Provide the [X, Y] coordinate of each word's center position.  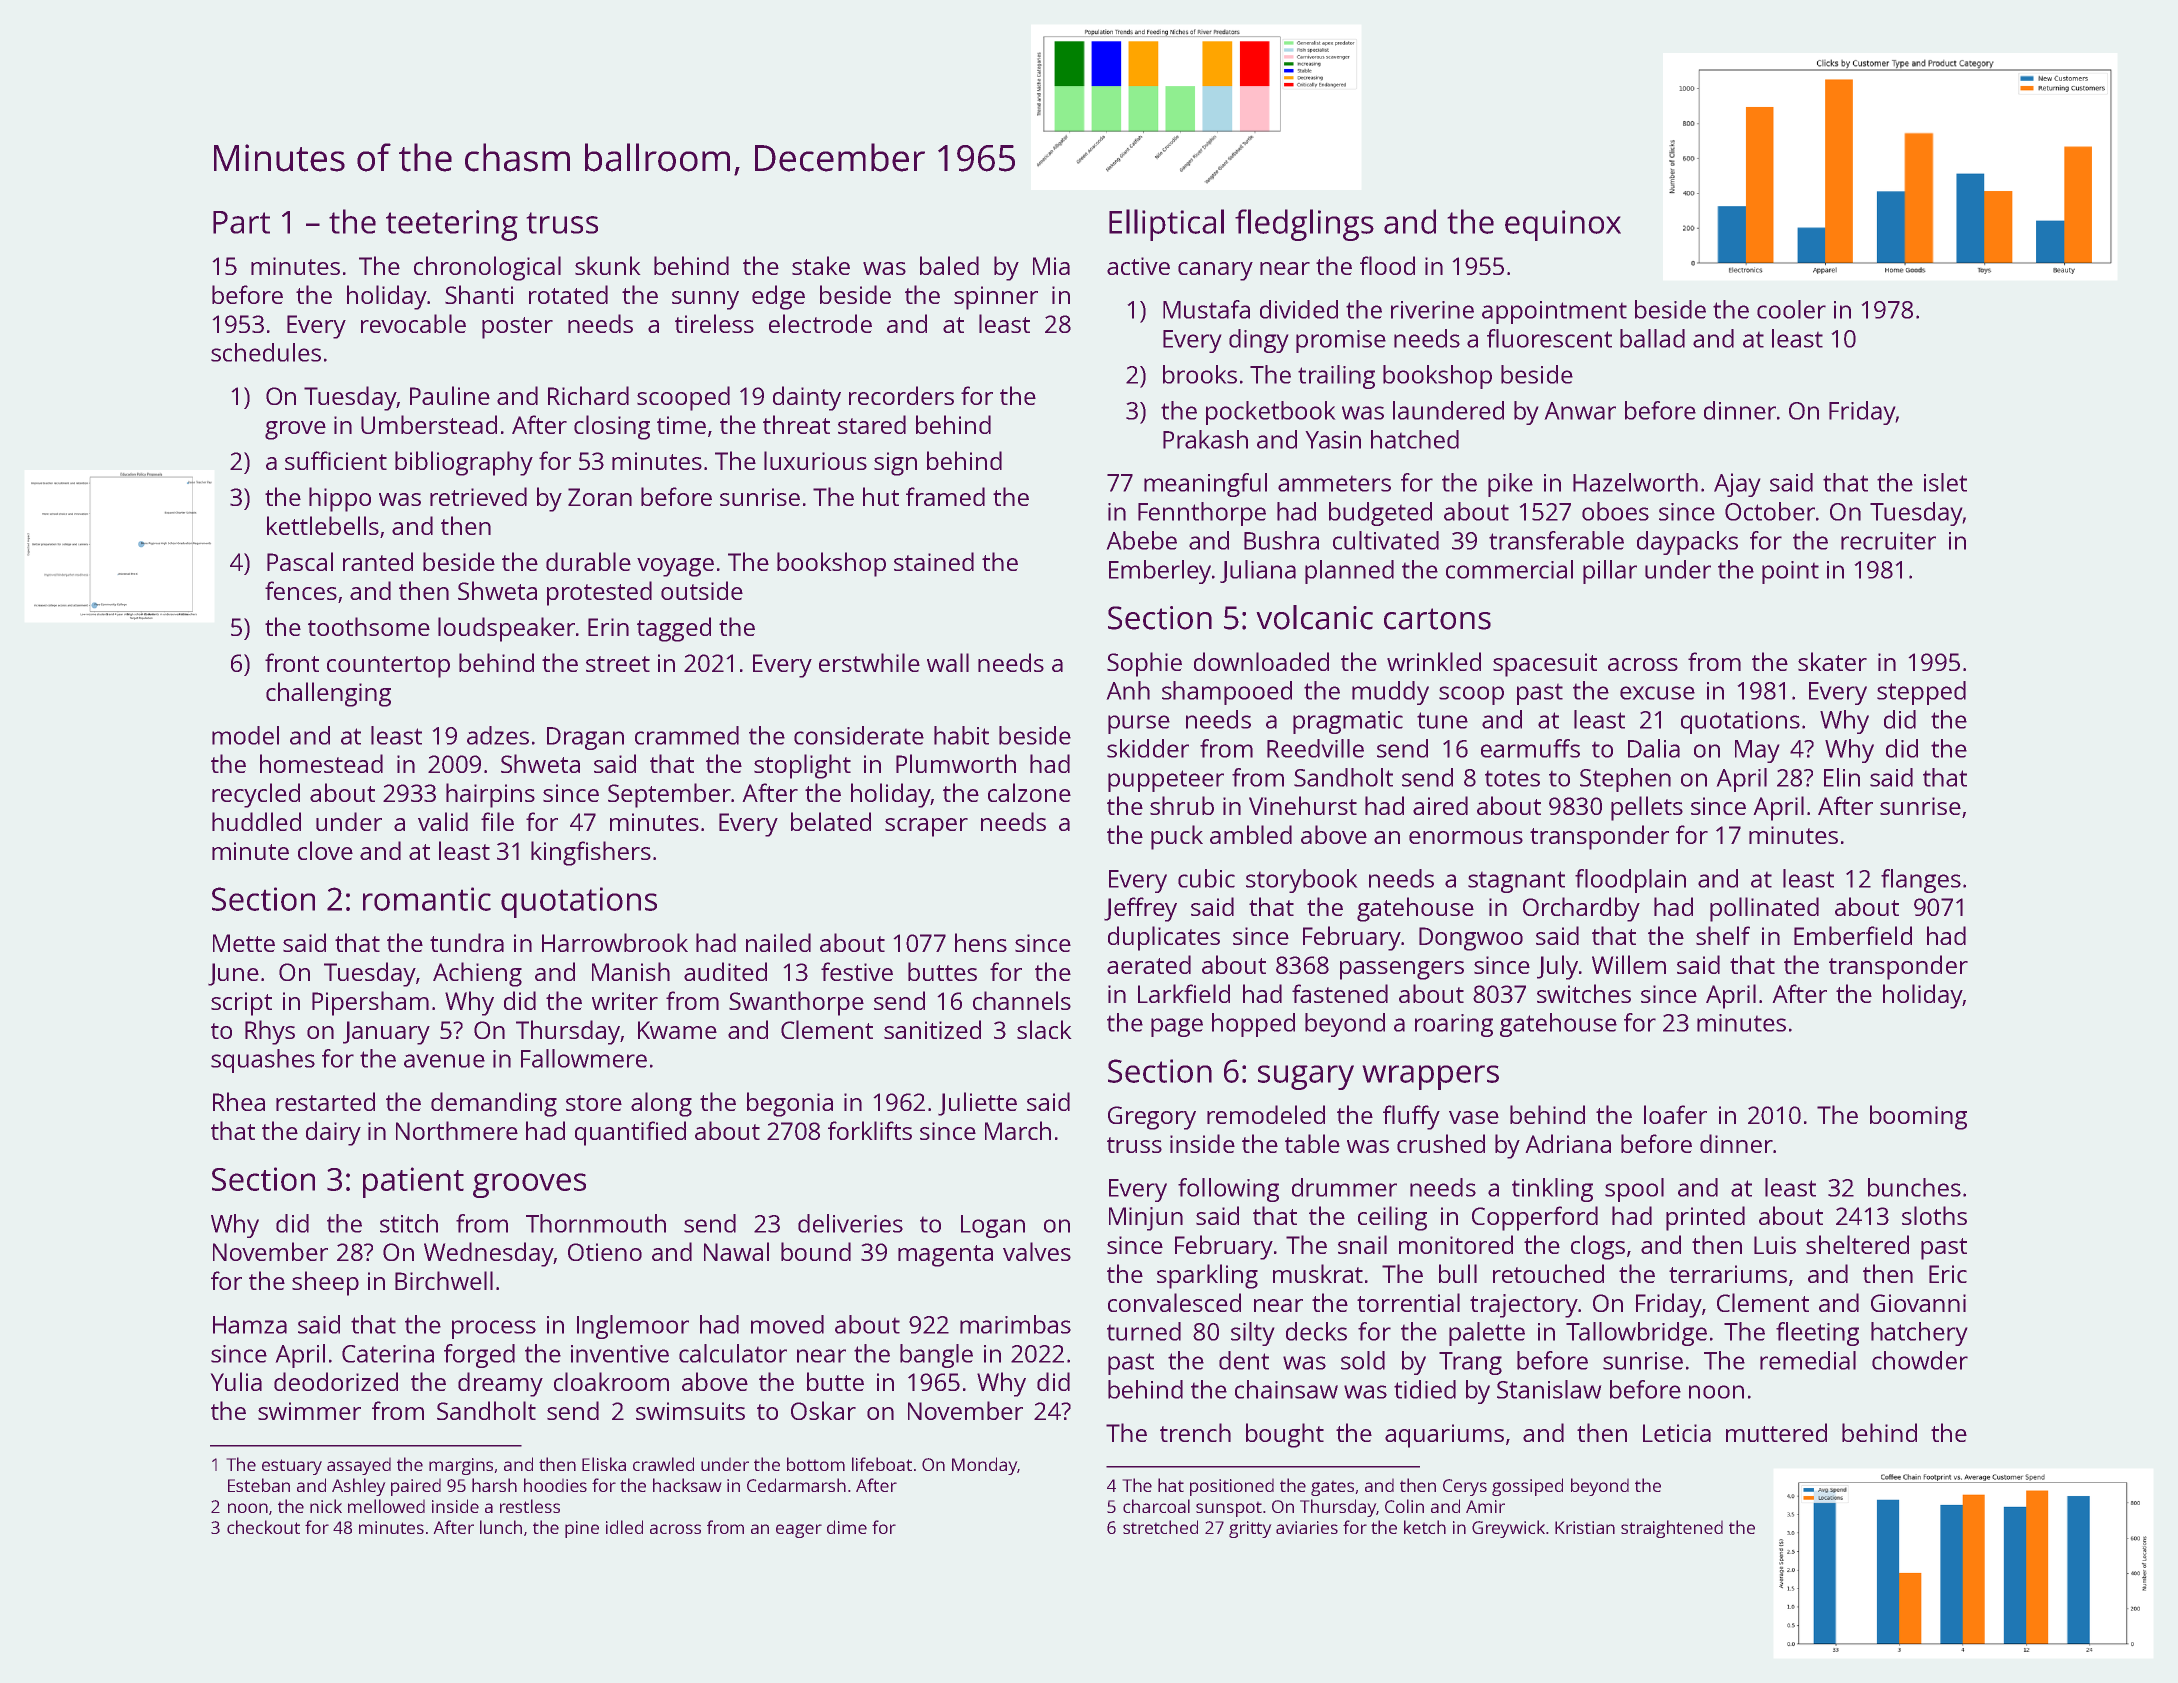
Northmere [457, 1130]
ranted [378, 561]
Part [241, 222]
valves [1037, 1251]
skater [1832, 661]
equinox [1563, 225]
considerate [859, 735]
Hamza [250, 1325]
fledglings [1304, 225]
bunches [1914, 1187]
